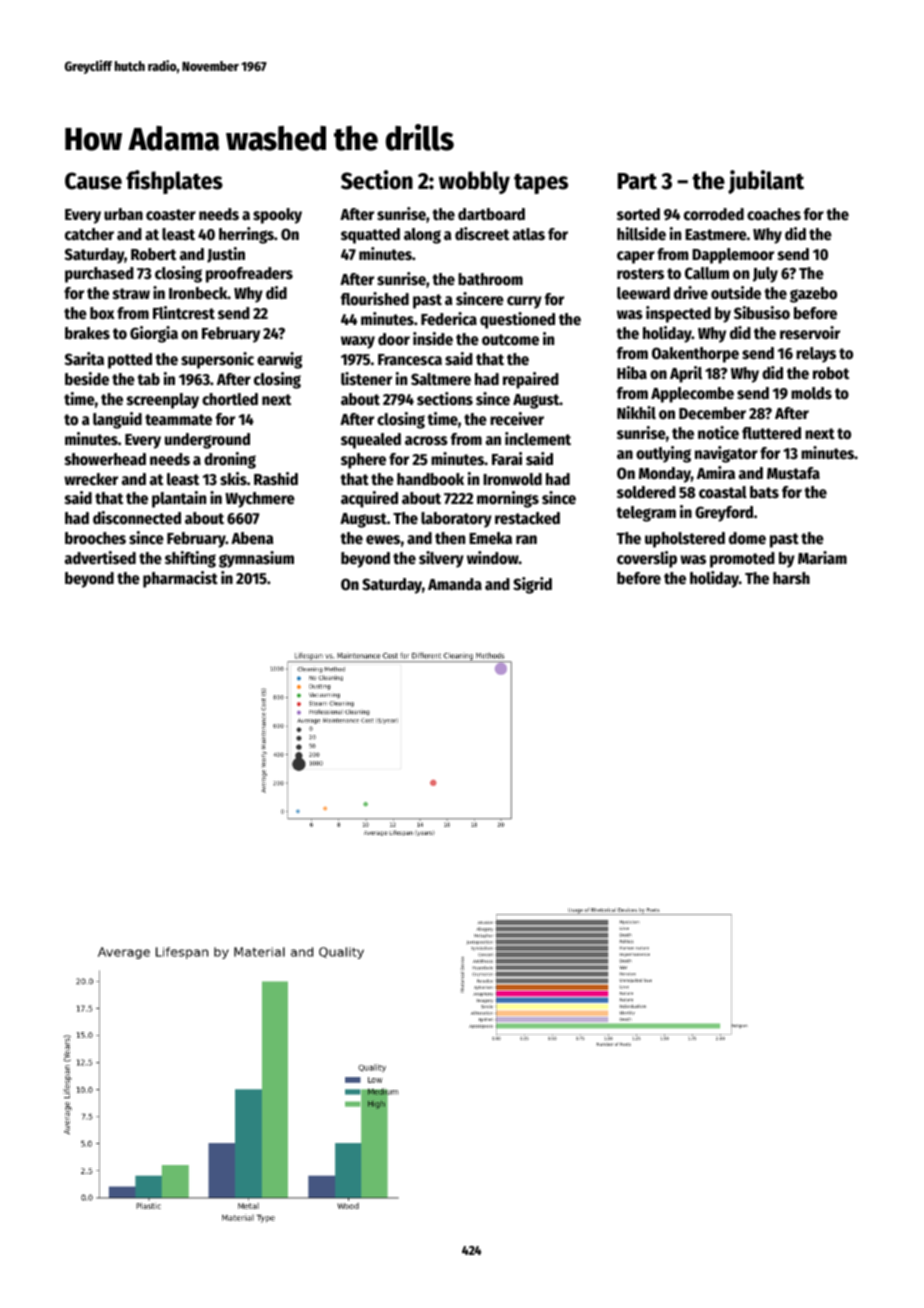  Describe the element at coordinates (430, 479) in the screenshot. I see `handbook` at that location.
